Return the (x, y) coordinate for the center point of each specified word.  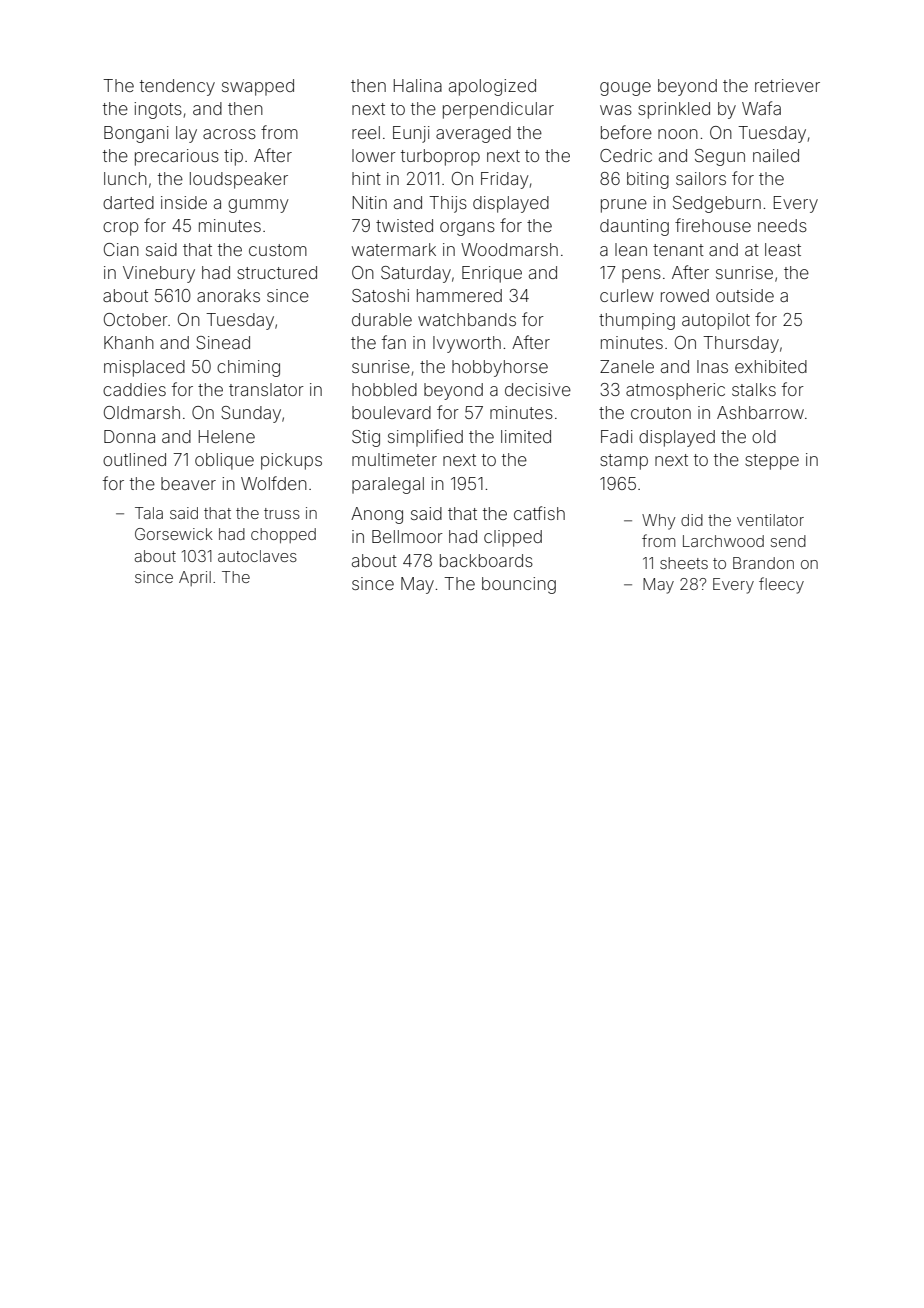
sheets (684, 563)
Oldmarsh (142, 412)
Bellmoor (407, 536)
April (195, 578)
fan (394, 342)
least (783, 249)
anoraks (228, 295)
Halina (418, 85)
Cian (121, 249)
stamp (624, 462)
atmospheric (675, 391)
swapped (258, 87)
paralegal (388, 485)
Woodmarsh (509, 249)
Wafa (761, 108)
